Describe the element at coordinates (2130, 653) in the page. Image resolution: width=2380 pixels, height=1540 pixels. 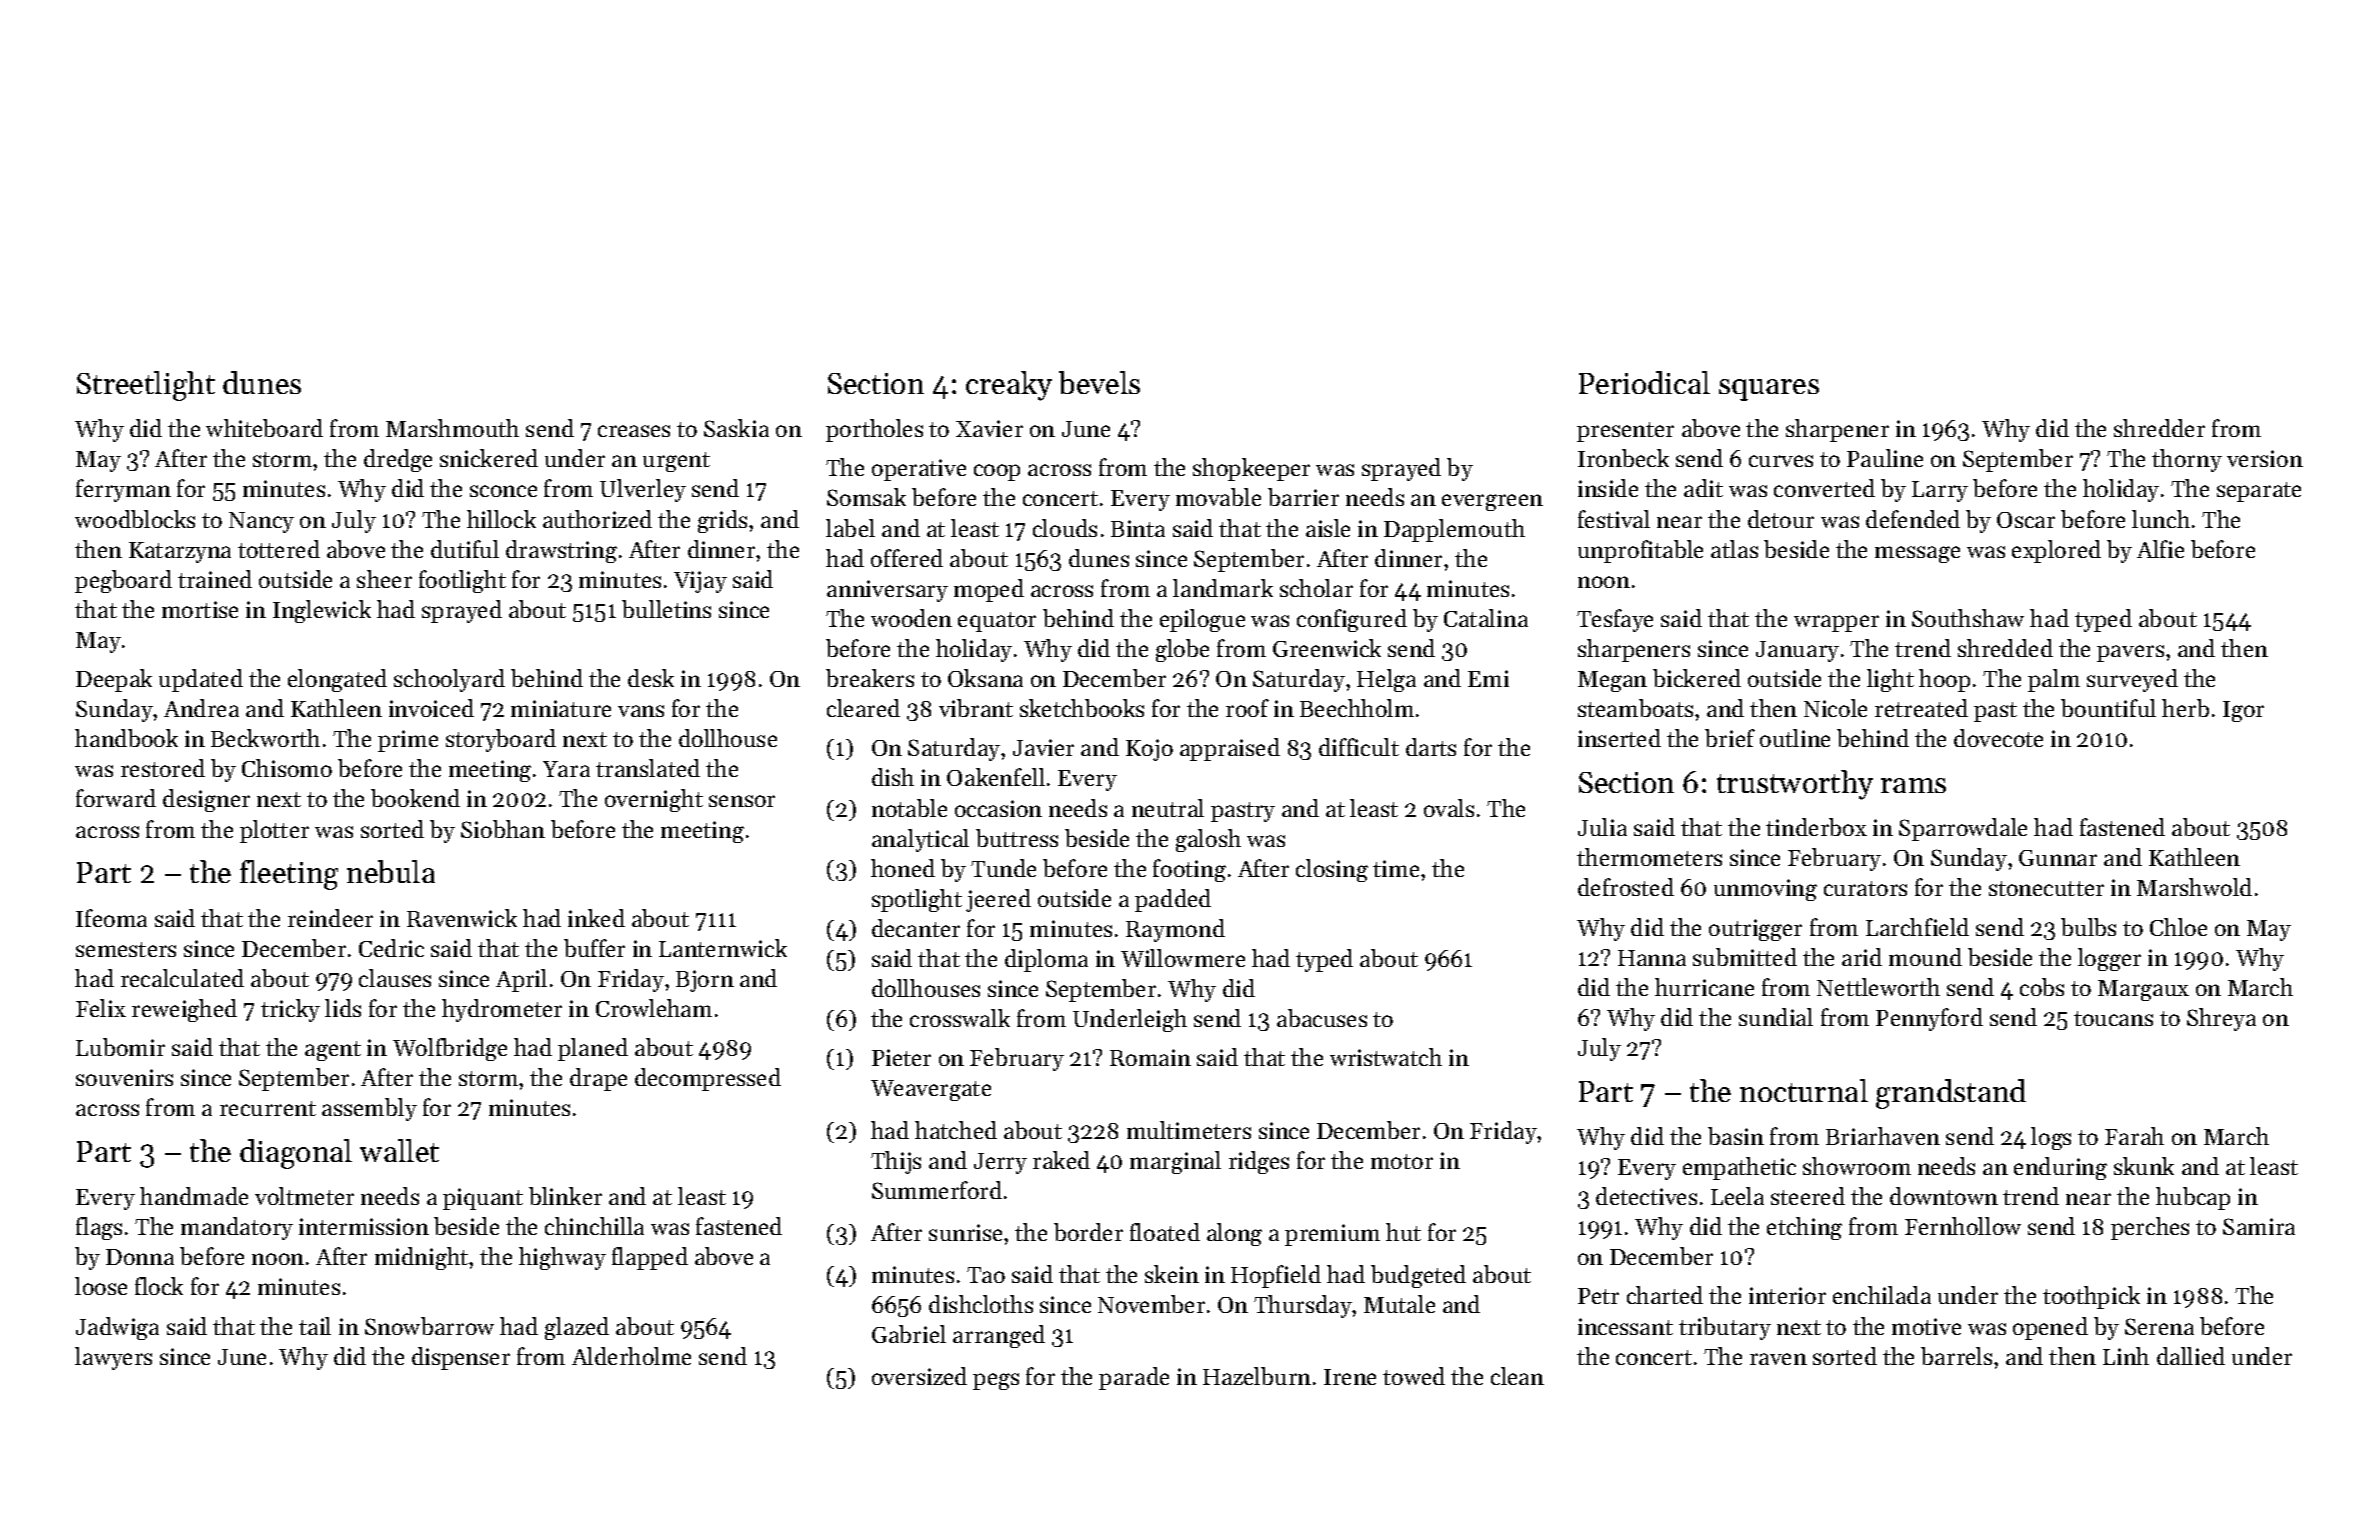
I see `pavers` at that location.
